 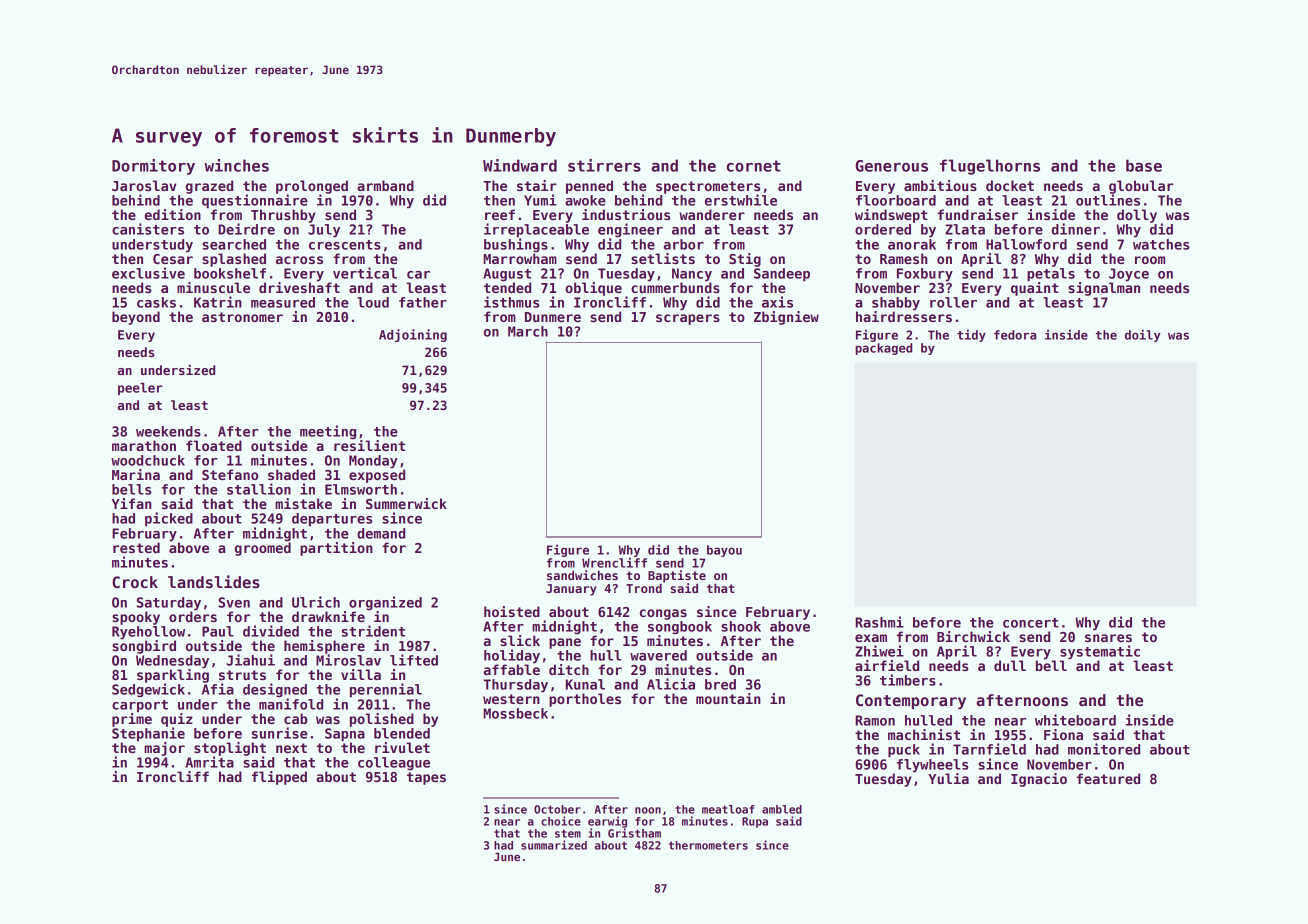 I want to click on hairdressers, so click(x=904, y=316).
